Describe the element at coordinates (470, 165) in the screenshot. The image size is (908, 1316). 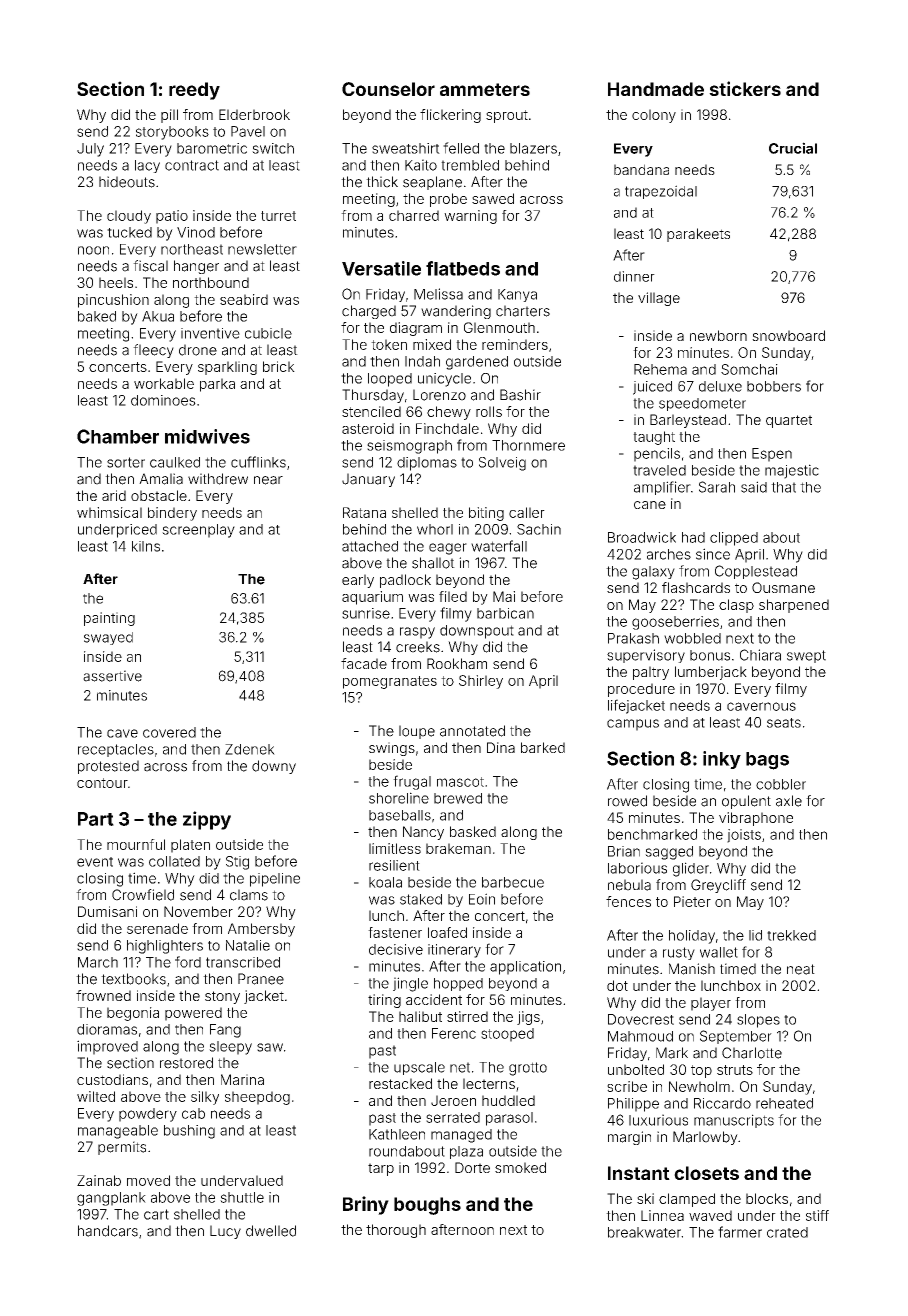
I see `trembled` at that location.
